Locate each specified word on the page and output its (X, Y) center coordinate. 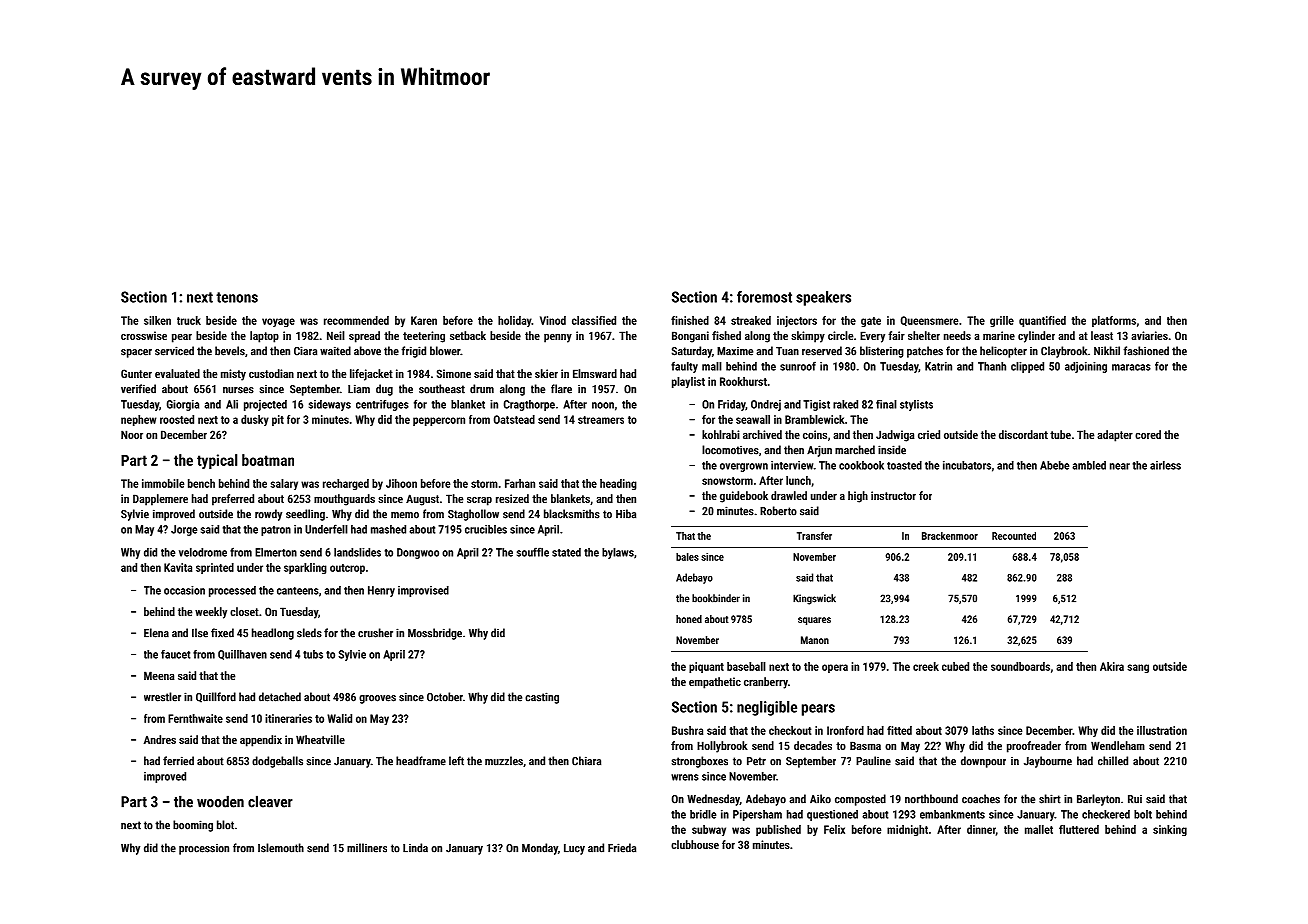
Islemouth (281, 848)
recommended (356, 320)
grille (1002, 321)
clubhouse (695, 844)
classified (594, 320)
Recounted (1014, 536)
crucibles (486, 529)
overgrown (744, 467)
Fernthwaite (195, 718)
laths (983, 730)
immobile (163, 483)
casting (542, 698)
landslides (357, 552)
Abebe (1054, 465)
